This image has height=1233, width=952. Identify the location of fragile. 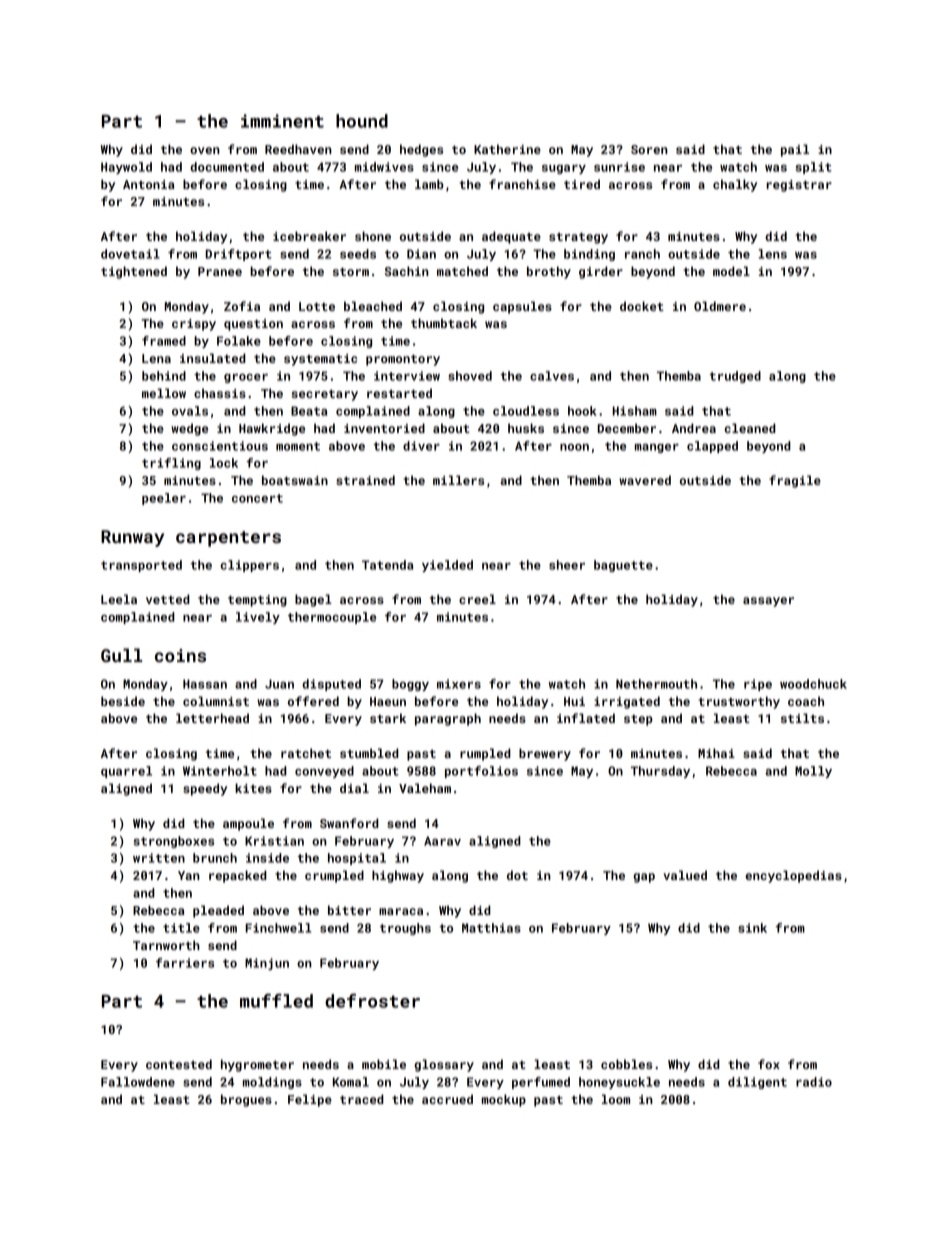
(795, 481).
